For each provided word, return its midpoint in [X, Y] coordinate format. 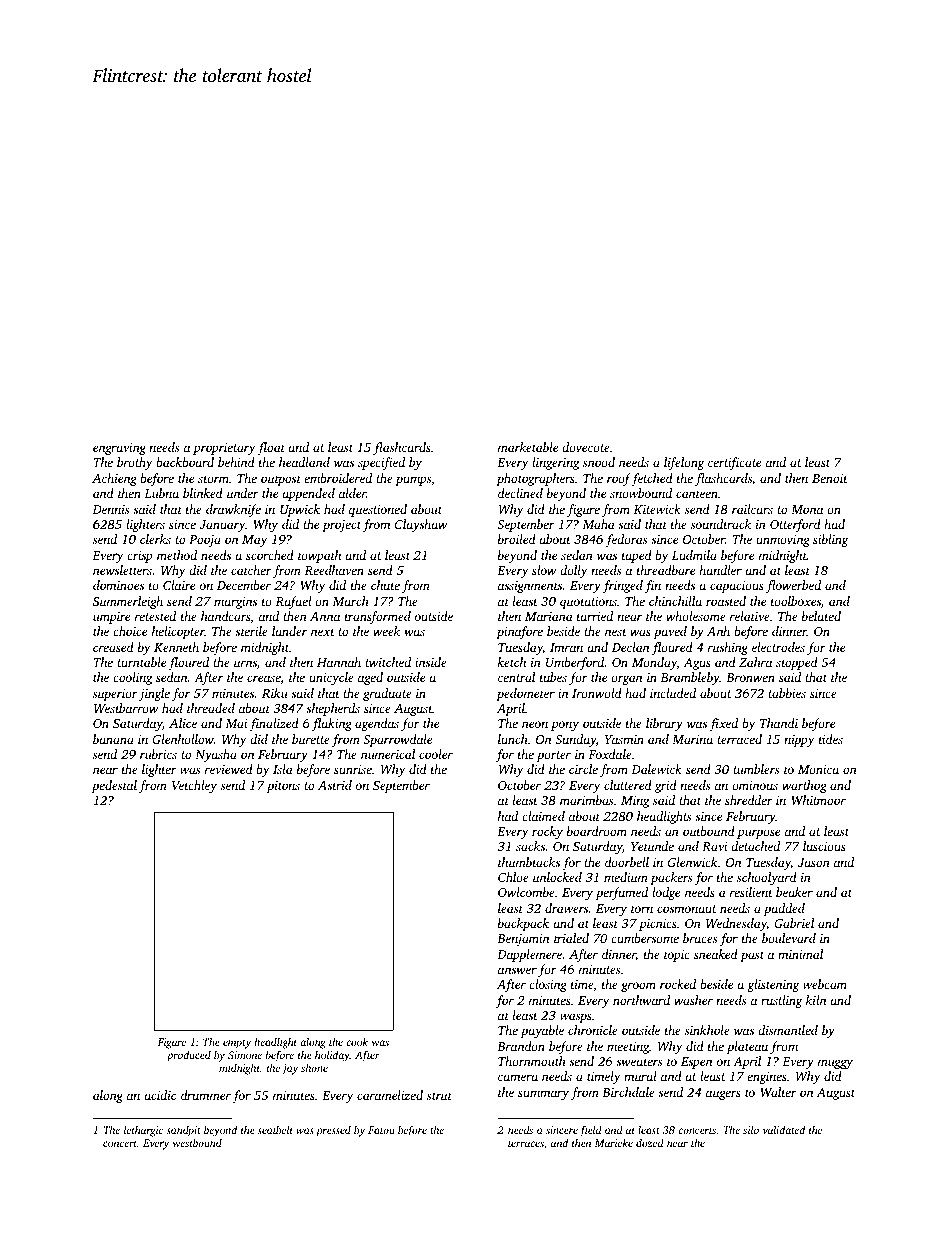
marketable [528, 447]
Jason [814, 862]
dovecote [586, 447]
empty [237, 1044]
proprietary [224, 449]
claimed [543, 816]
